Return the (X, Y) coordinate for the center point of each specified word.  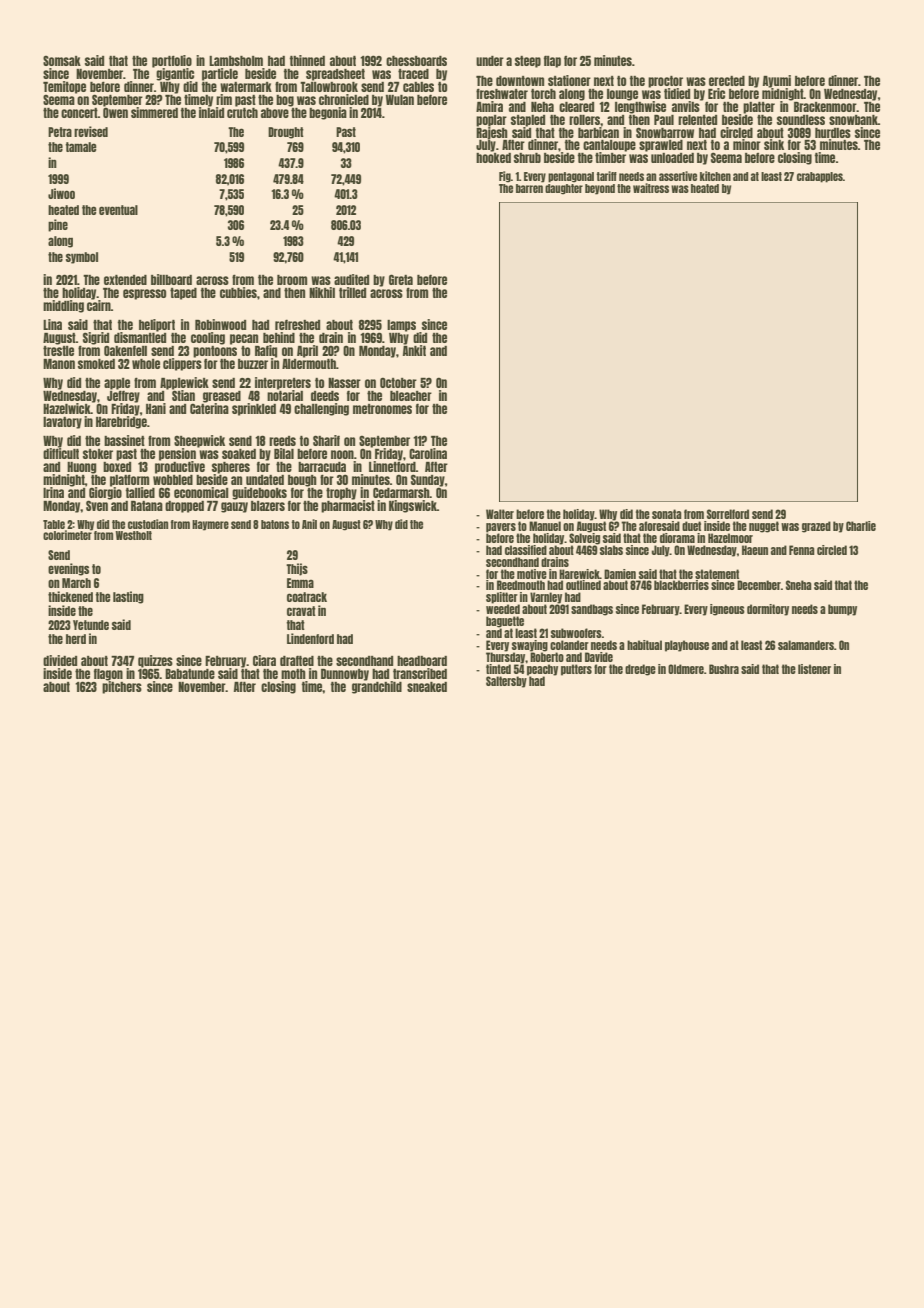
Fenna (802, 550)
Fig (505, 177)
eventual (118, 210)
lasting (128, 597)
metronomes (382, 409)
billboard (171, 279)
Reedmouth (521, 585)
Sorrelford (728, 514)
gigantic (175, 74)
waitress (651, 188)
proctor (665, 82)
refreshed (297, 324)
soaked (239, 454)
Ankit (414, 350)
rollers (584, 120)
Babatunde (190, 674)
